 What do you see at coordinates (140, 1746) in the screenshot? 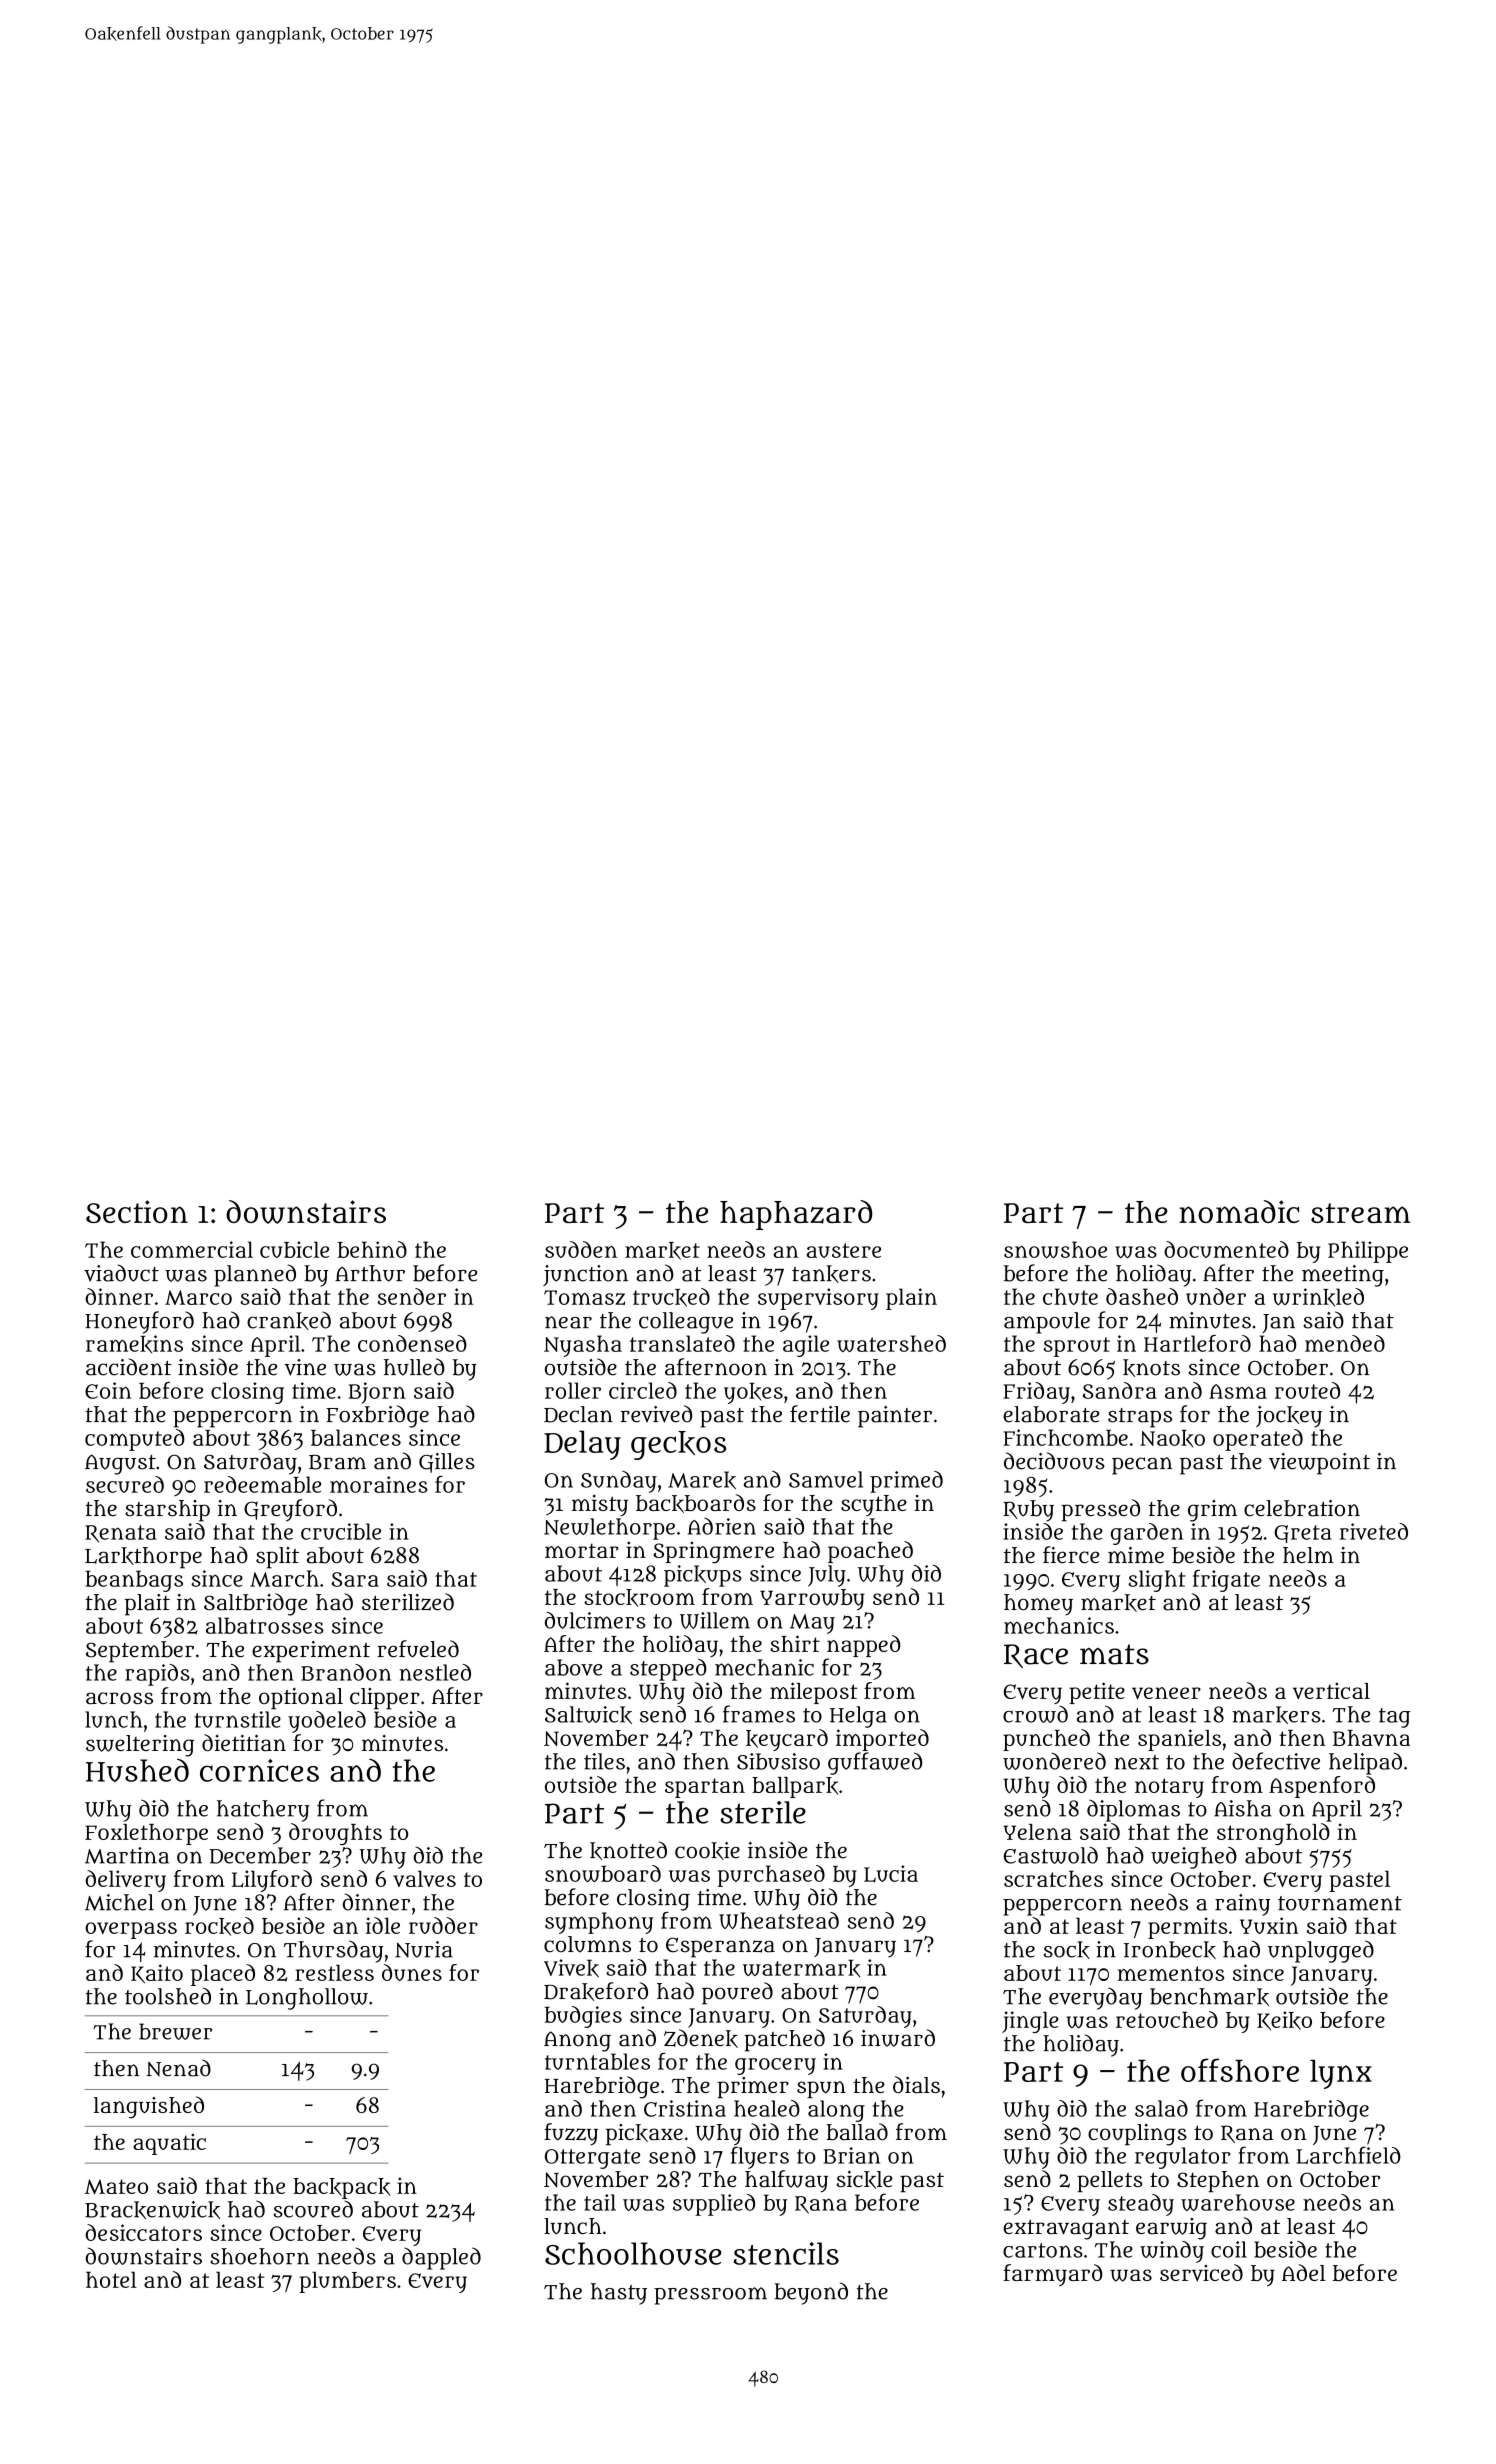
I see `sweltering` at bounding box center [140, 1746].
